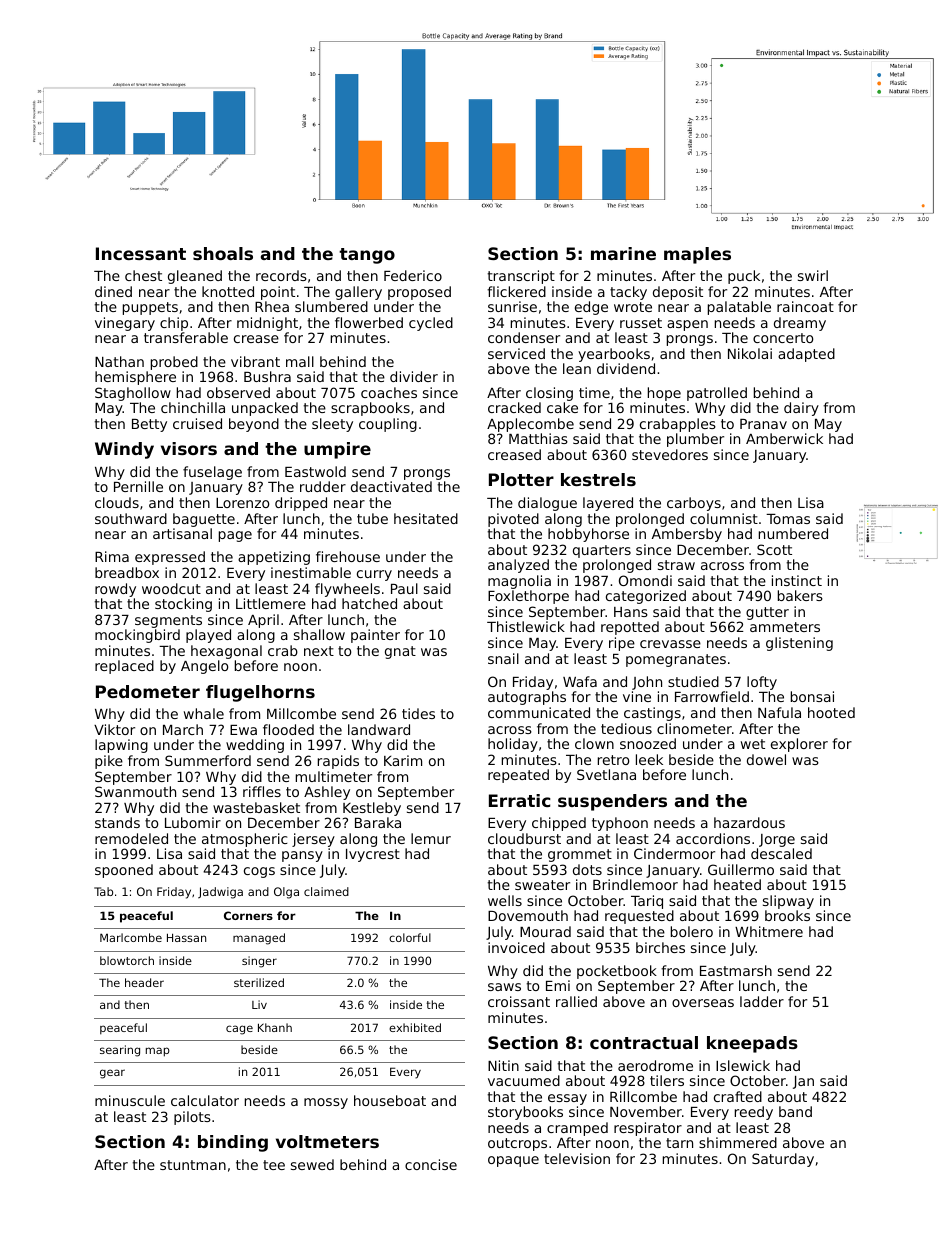  Describe the element at coordinates (774, 549) in the screenshot. I see `Scott` at that location.
